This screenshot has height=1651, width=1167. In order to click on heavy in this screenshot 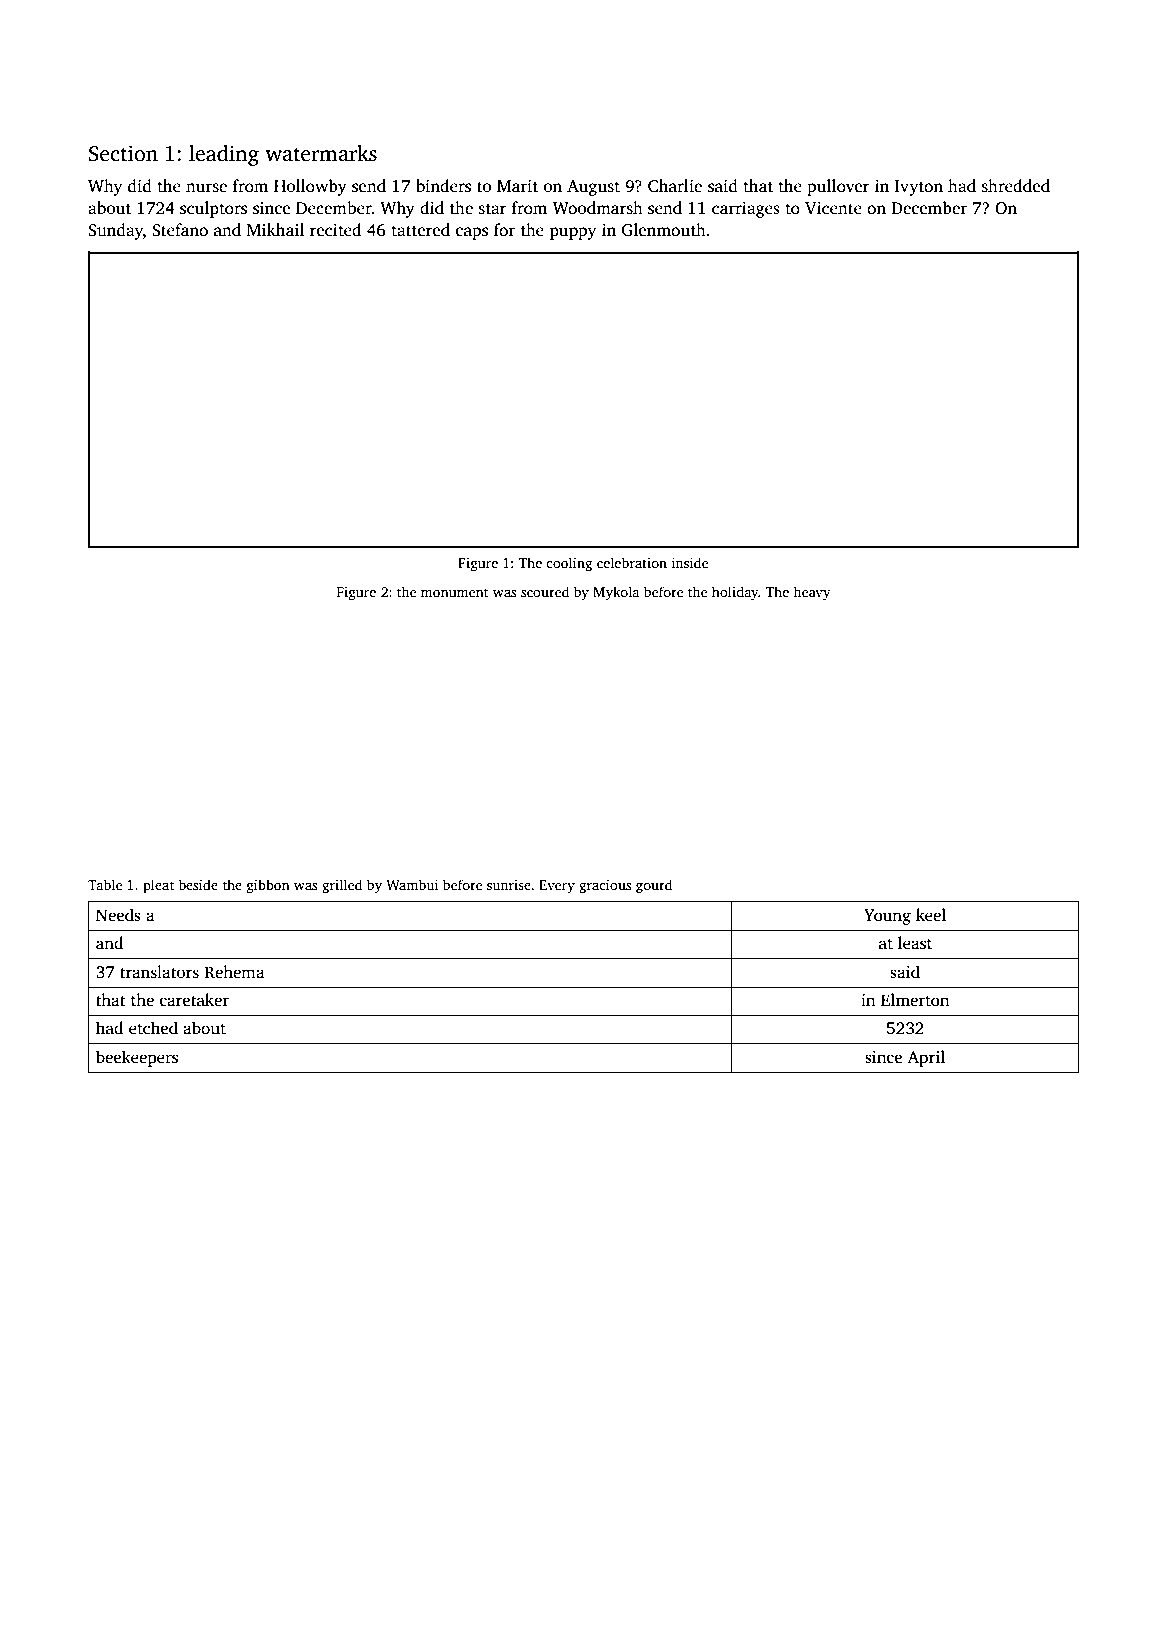, I will do `click(812, 593)`.
